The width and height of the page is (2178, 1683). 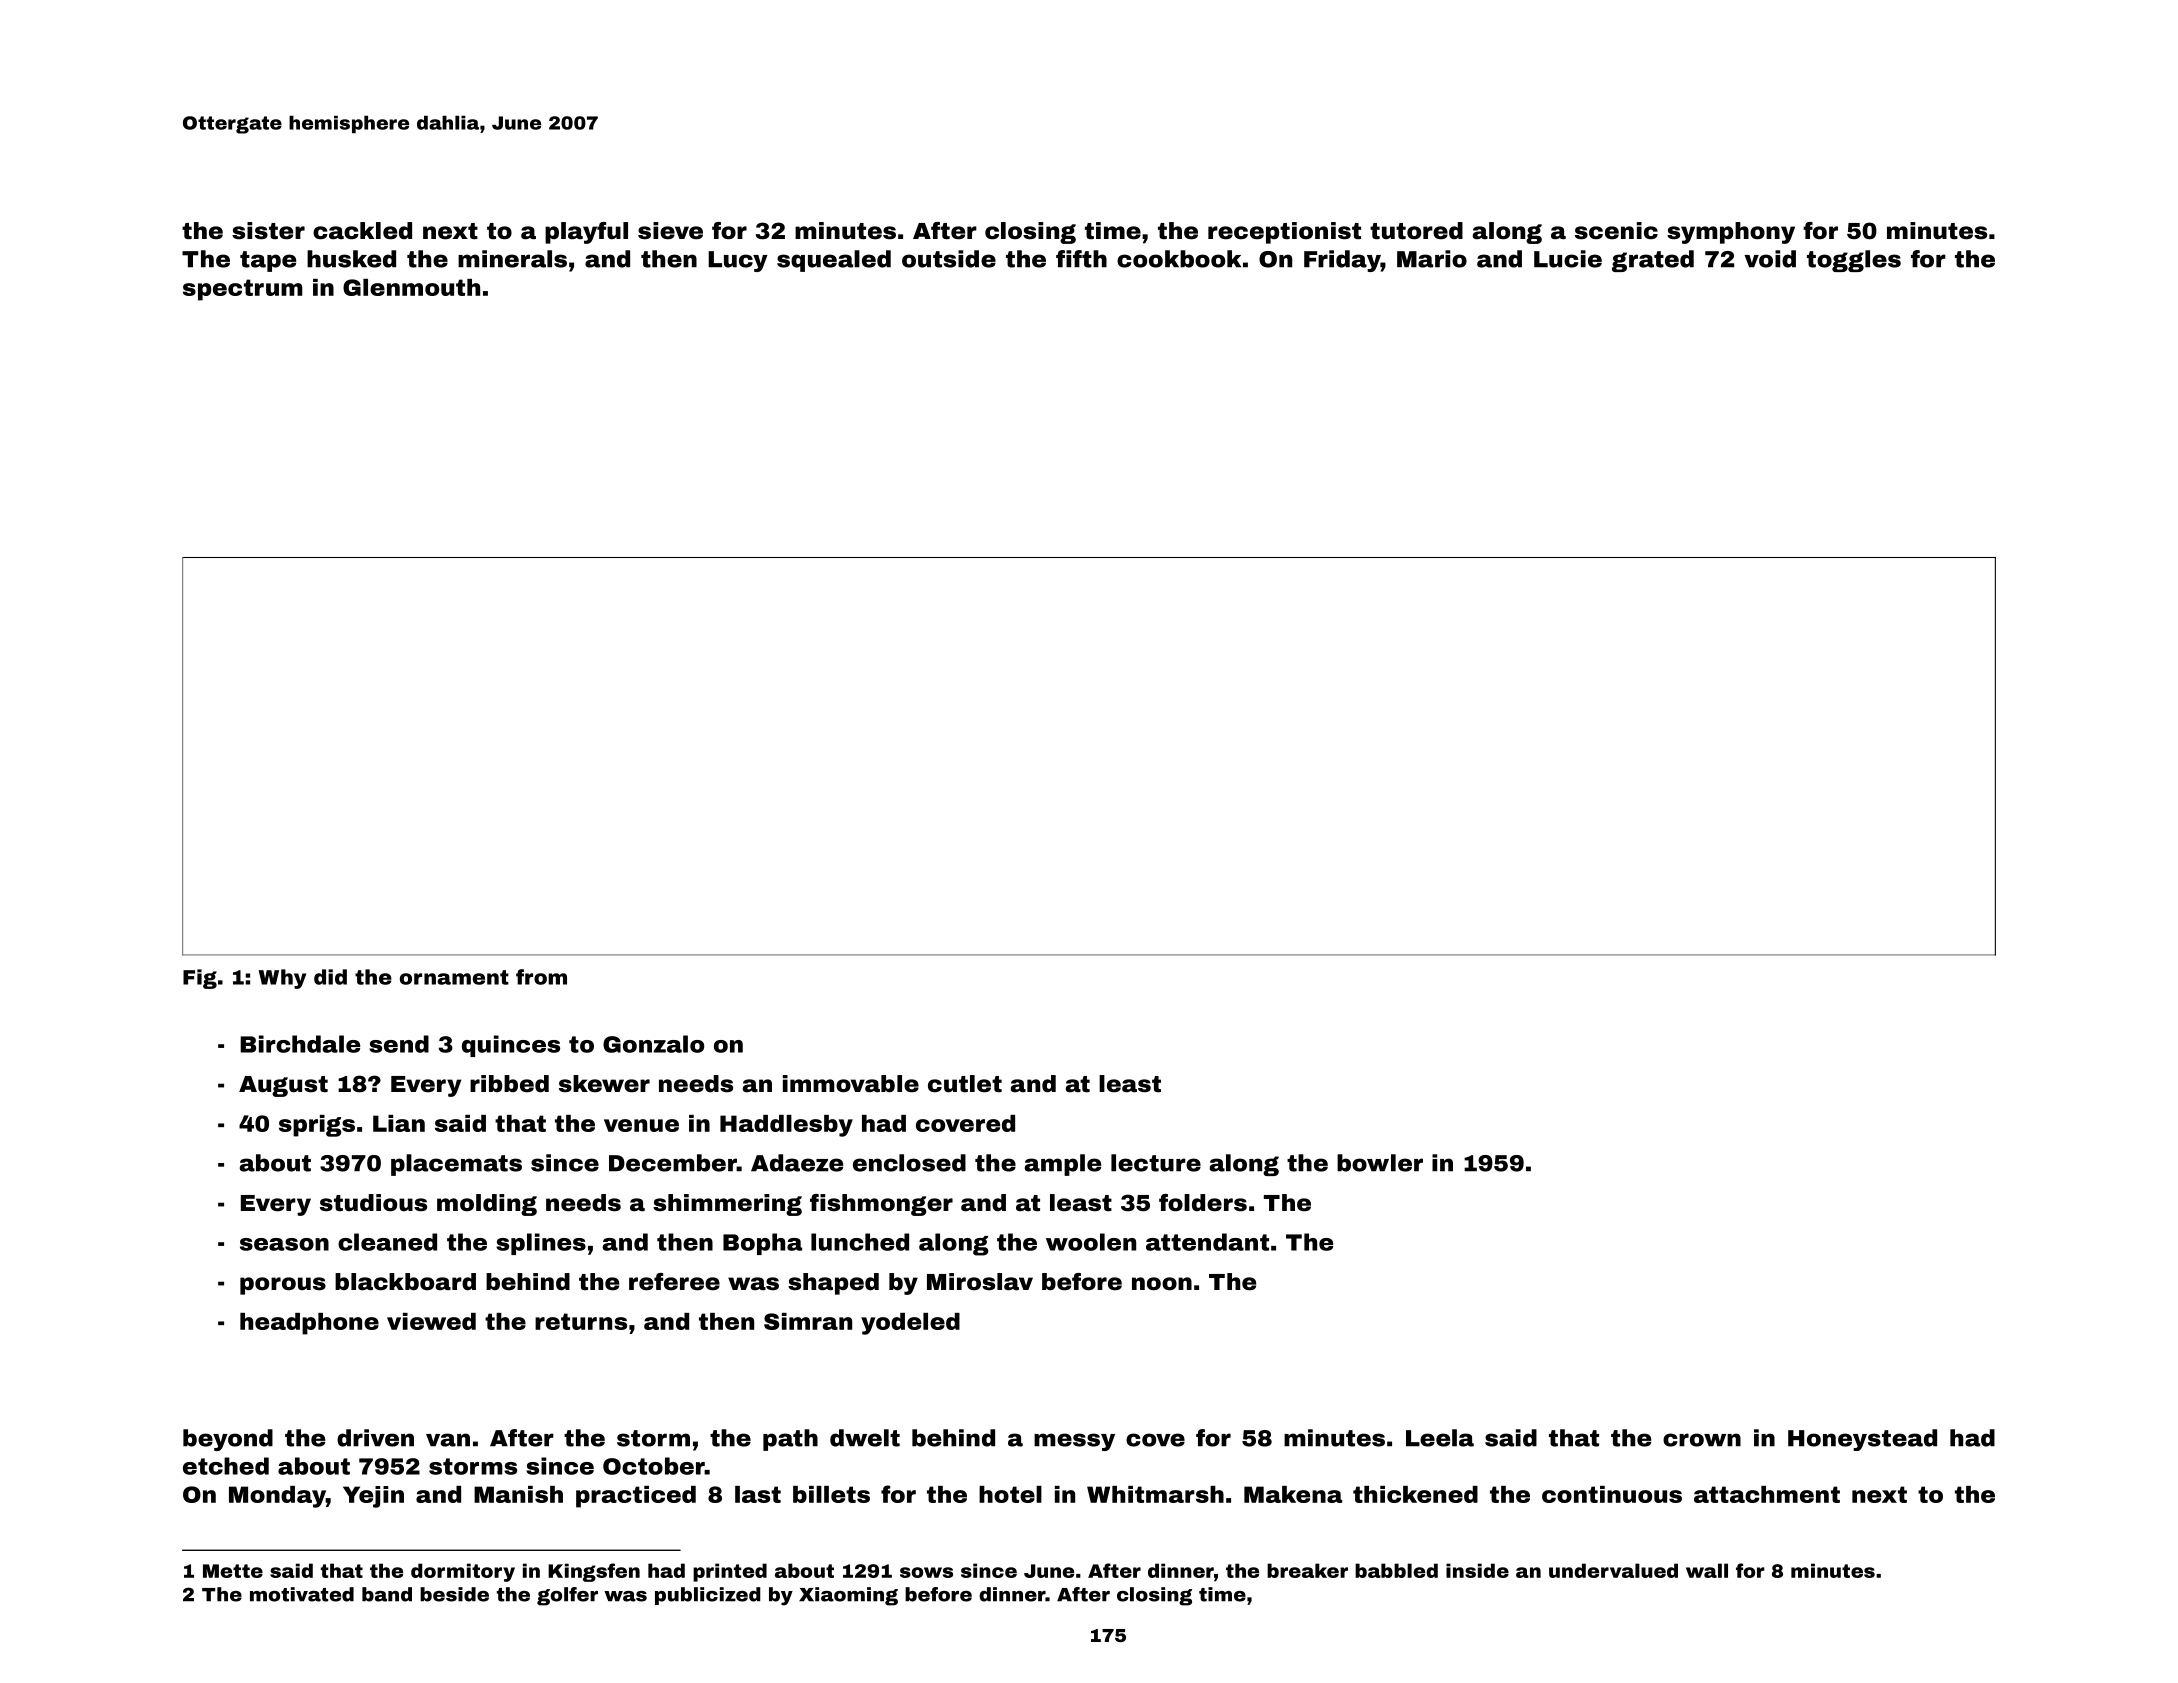 What do you see at coordinates (1293, 1494) in the page?
I see `Makena` at bounding box center [1293, 1494].
